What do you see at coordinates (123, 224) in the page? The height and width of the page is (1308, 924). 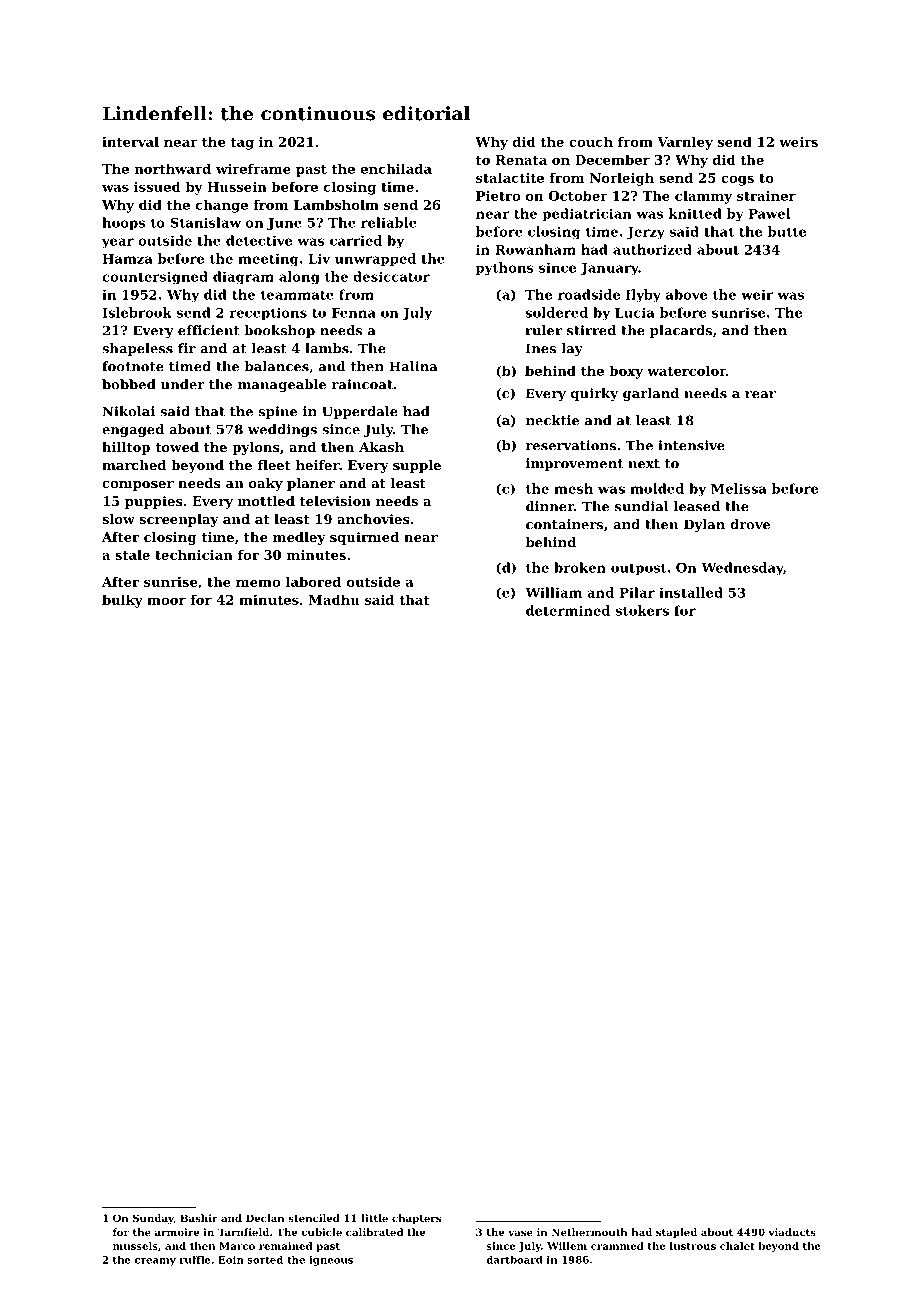 I see `hoops` at bounding box center [123, 224].
